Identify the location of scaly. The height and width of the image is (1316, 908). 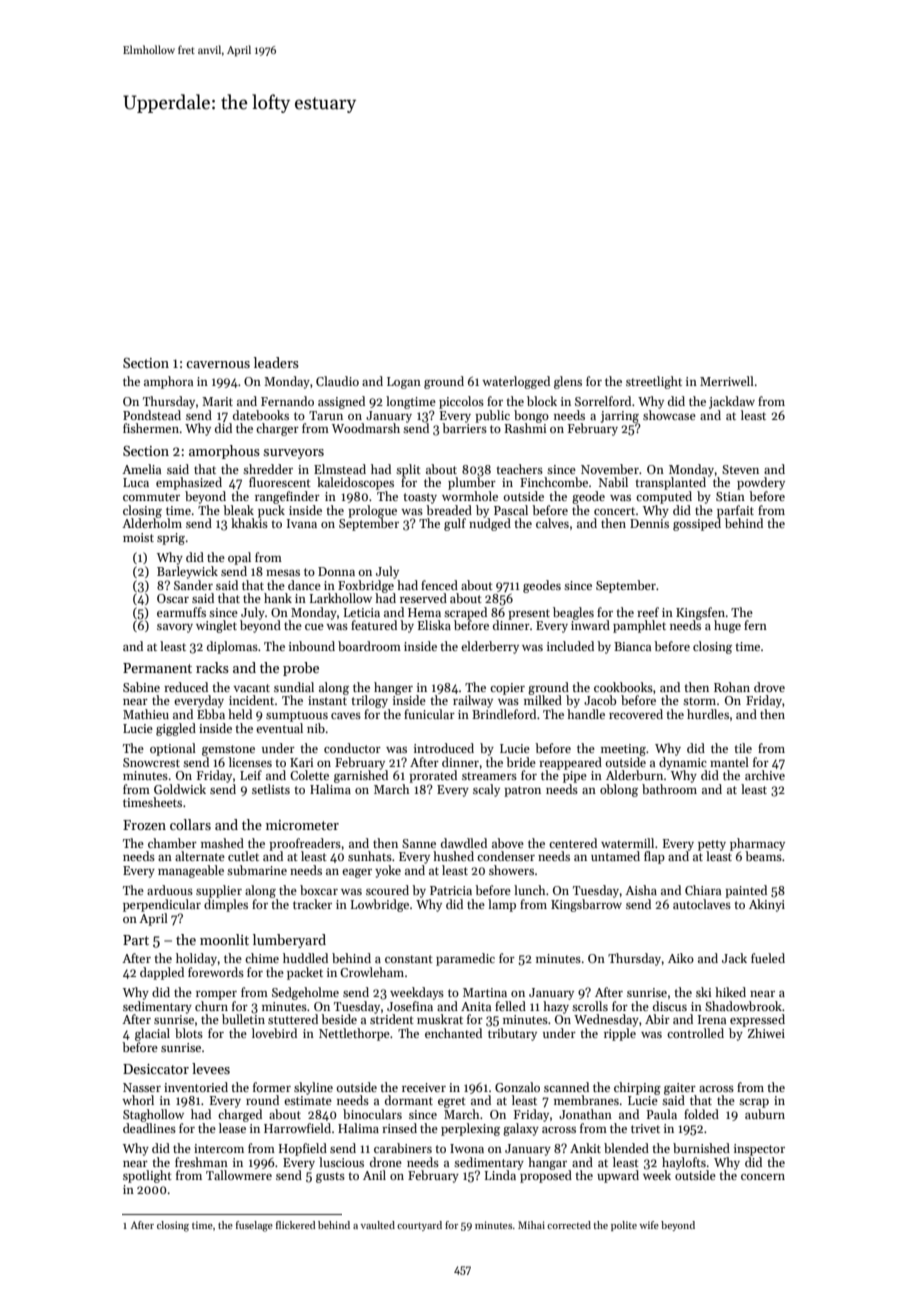
(486, 790).
